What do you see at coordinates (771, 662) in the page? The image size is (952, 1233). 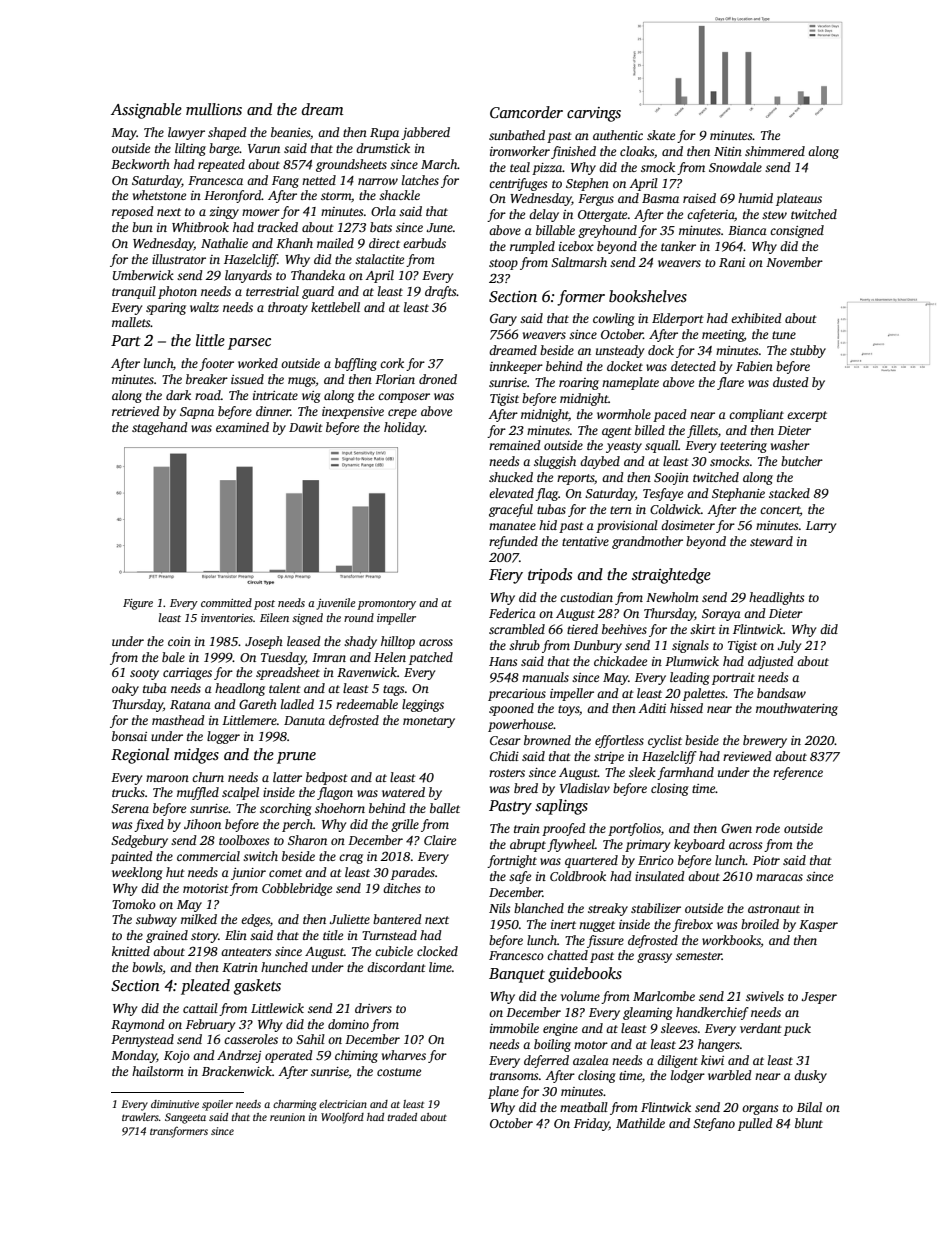 I see `adjusted` at bounding box center [771, 662].
